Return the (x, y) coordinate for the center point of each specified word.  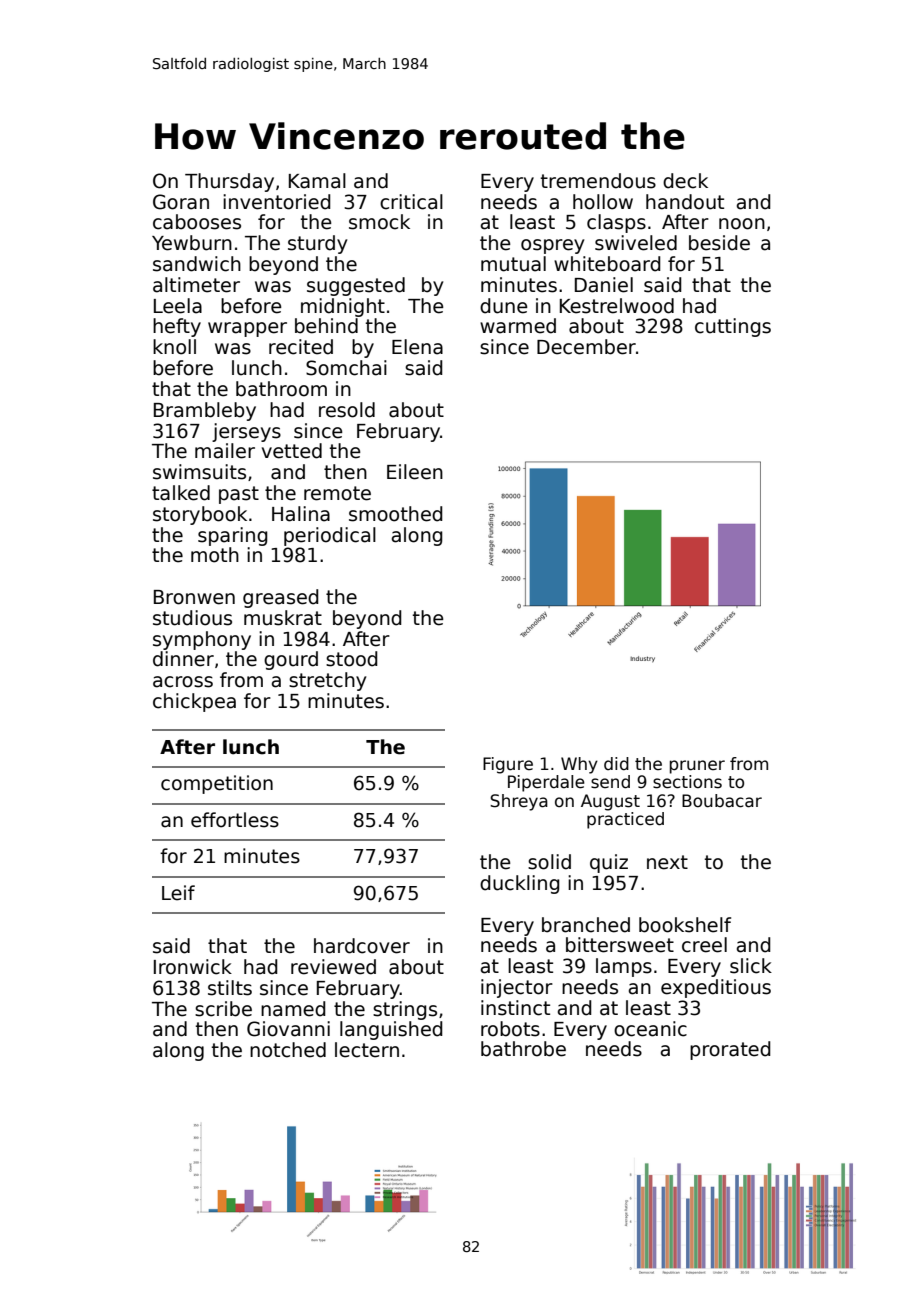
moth (215, 555)
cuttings (733, 327)
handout (685, 202)
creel (704, 945)
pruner (697, 767)
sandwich (197, 264)
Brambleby (205, 411)
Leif (178, 893)
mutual (513, 264)
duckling (520, 884)
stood (352, 659)
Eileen (415, 472)
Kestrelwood (617, 306)
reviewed (333, 967)
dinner (183, 659)
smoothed (396, 514)
